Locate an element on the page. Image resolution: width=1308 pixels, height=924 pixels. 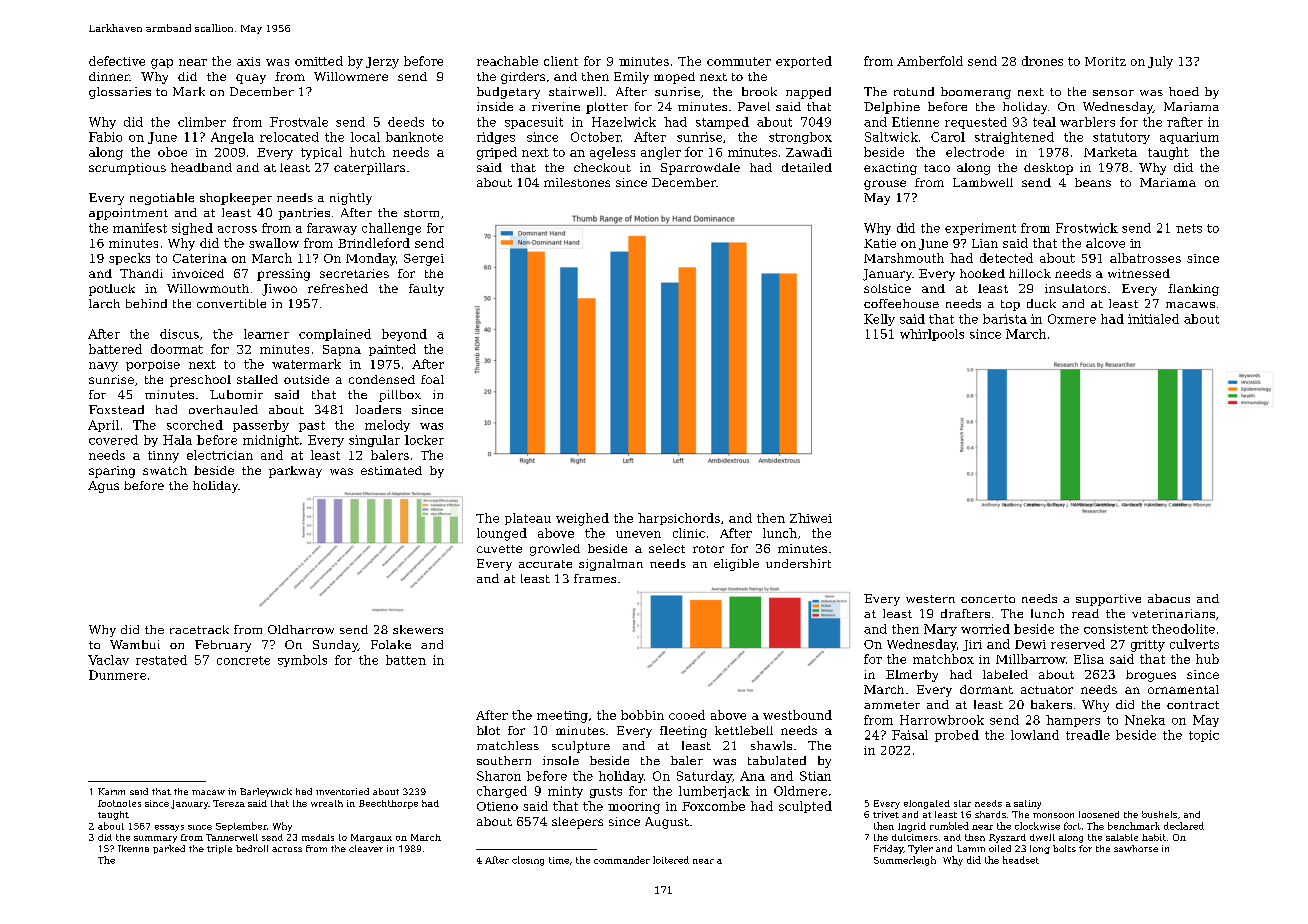
scorched is located at coordinates (195, 425).
